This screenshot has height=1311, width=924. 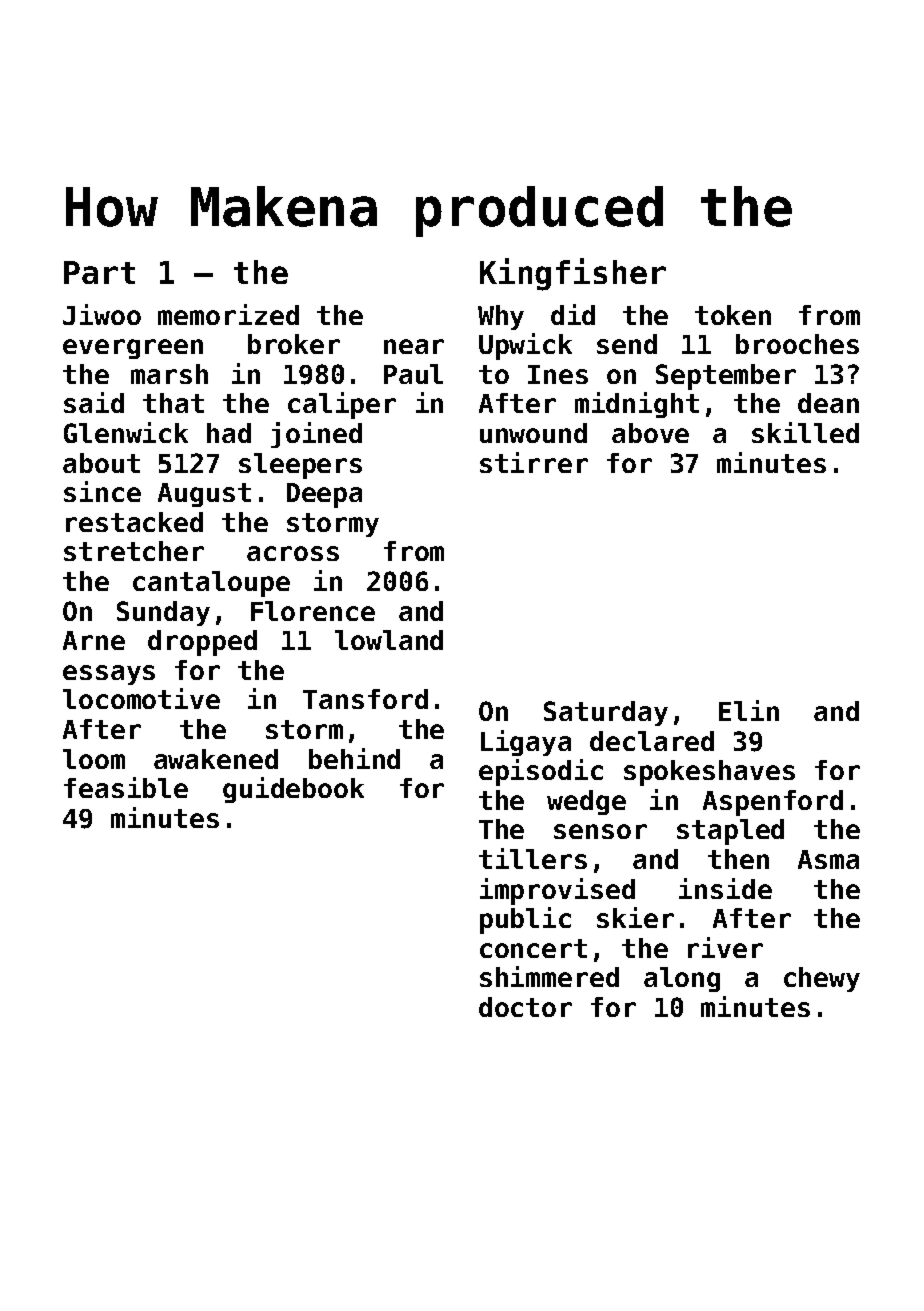 What do you see at coordinates (733, 315) in the screenshot?
I see `token` at bounding box center [733, 315].
